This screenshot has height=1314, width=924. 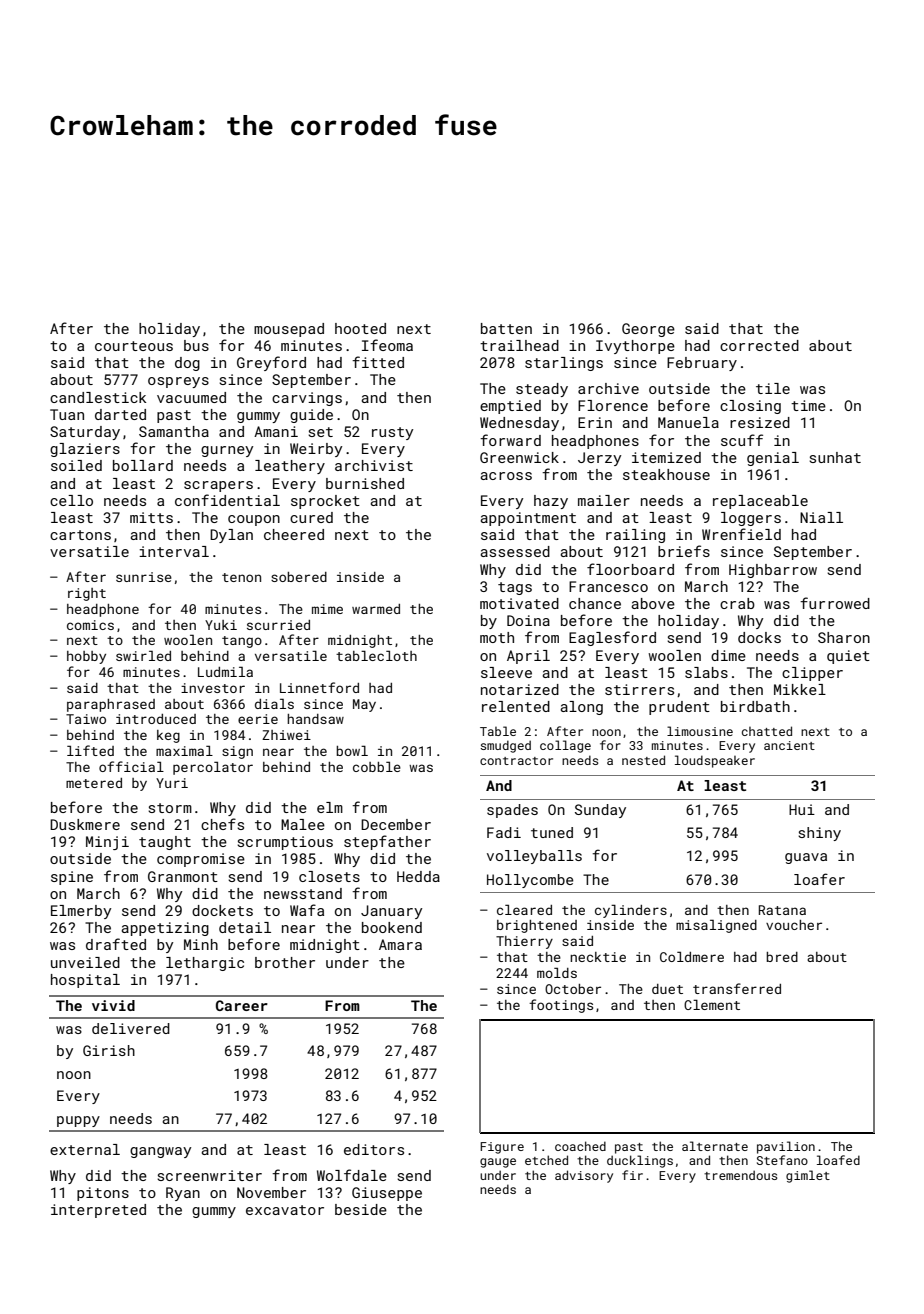 I want to click on gangway, so click(x=160, y=1152).
